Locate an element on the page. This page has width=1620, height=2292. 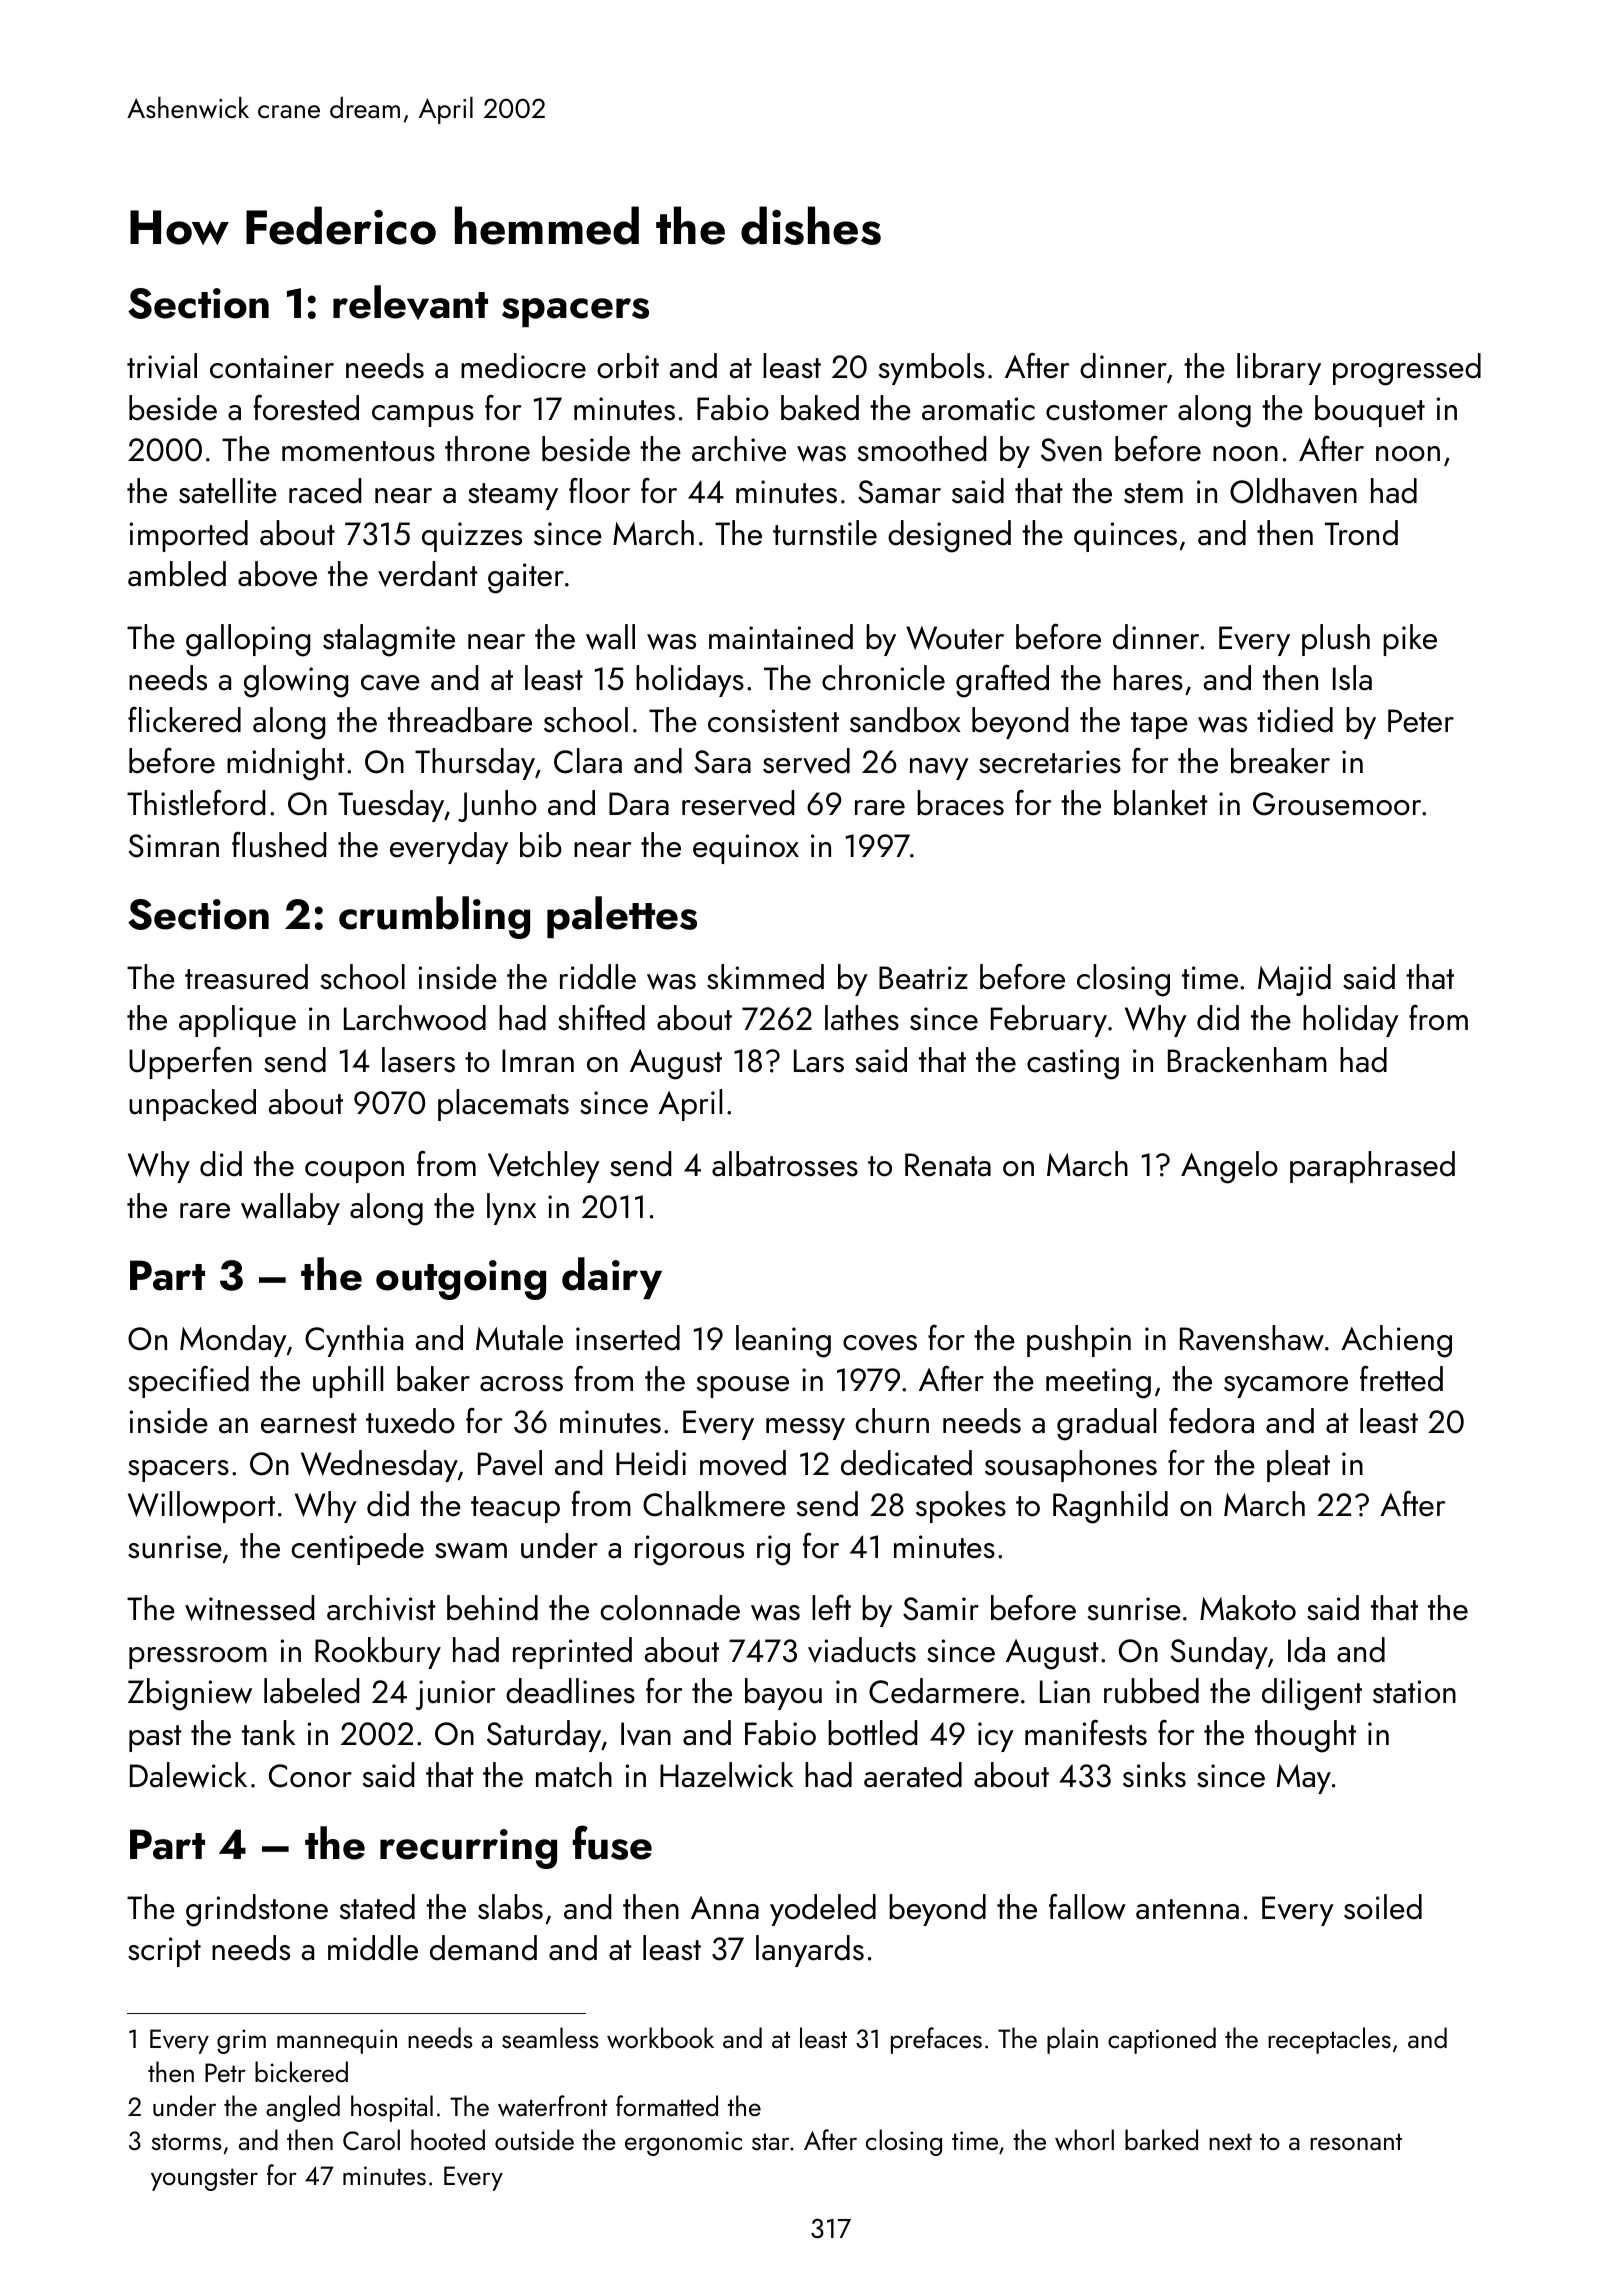
inserted is located at coordinates (628, 1338).
